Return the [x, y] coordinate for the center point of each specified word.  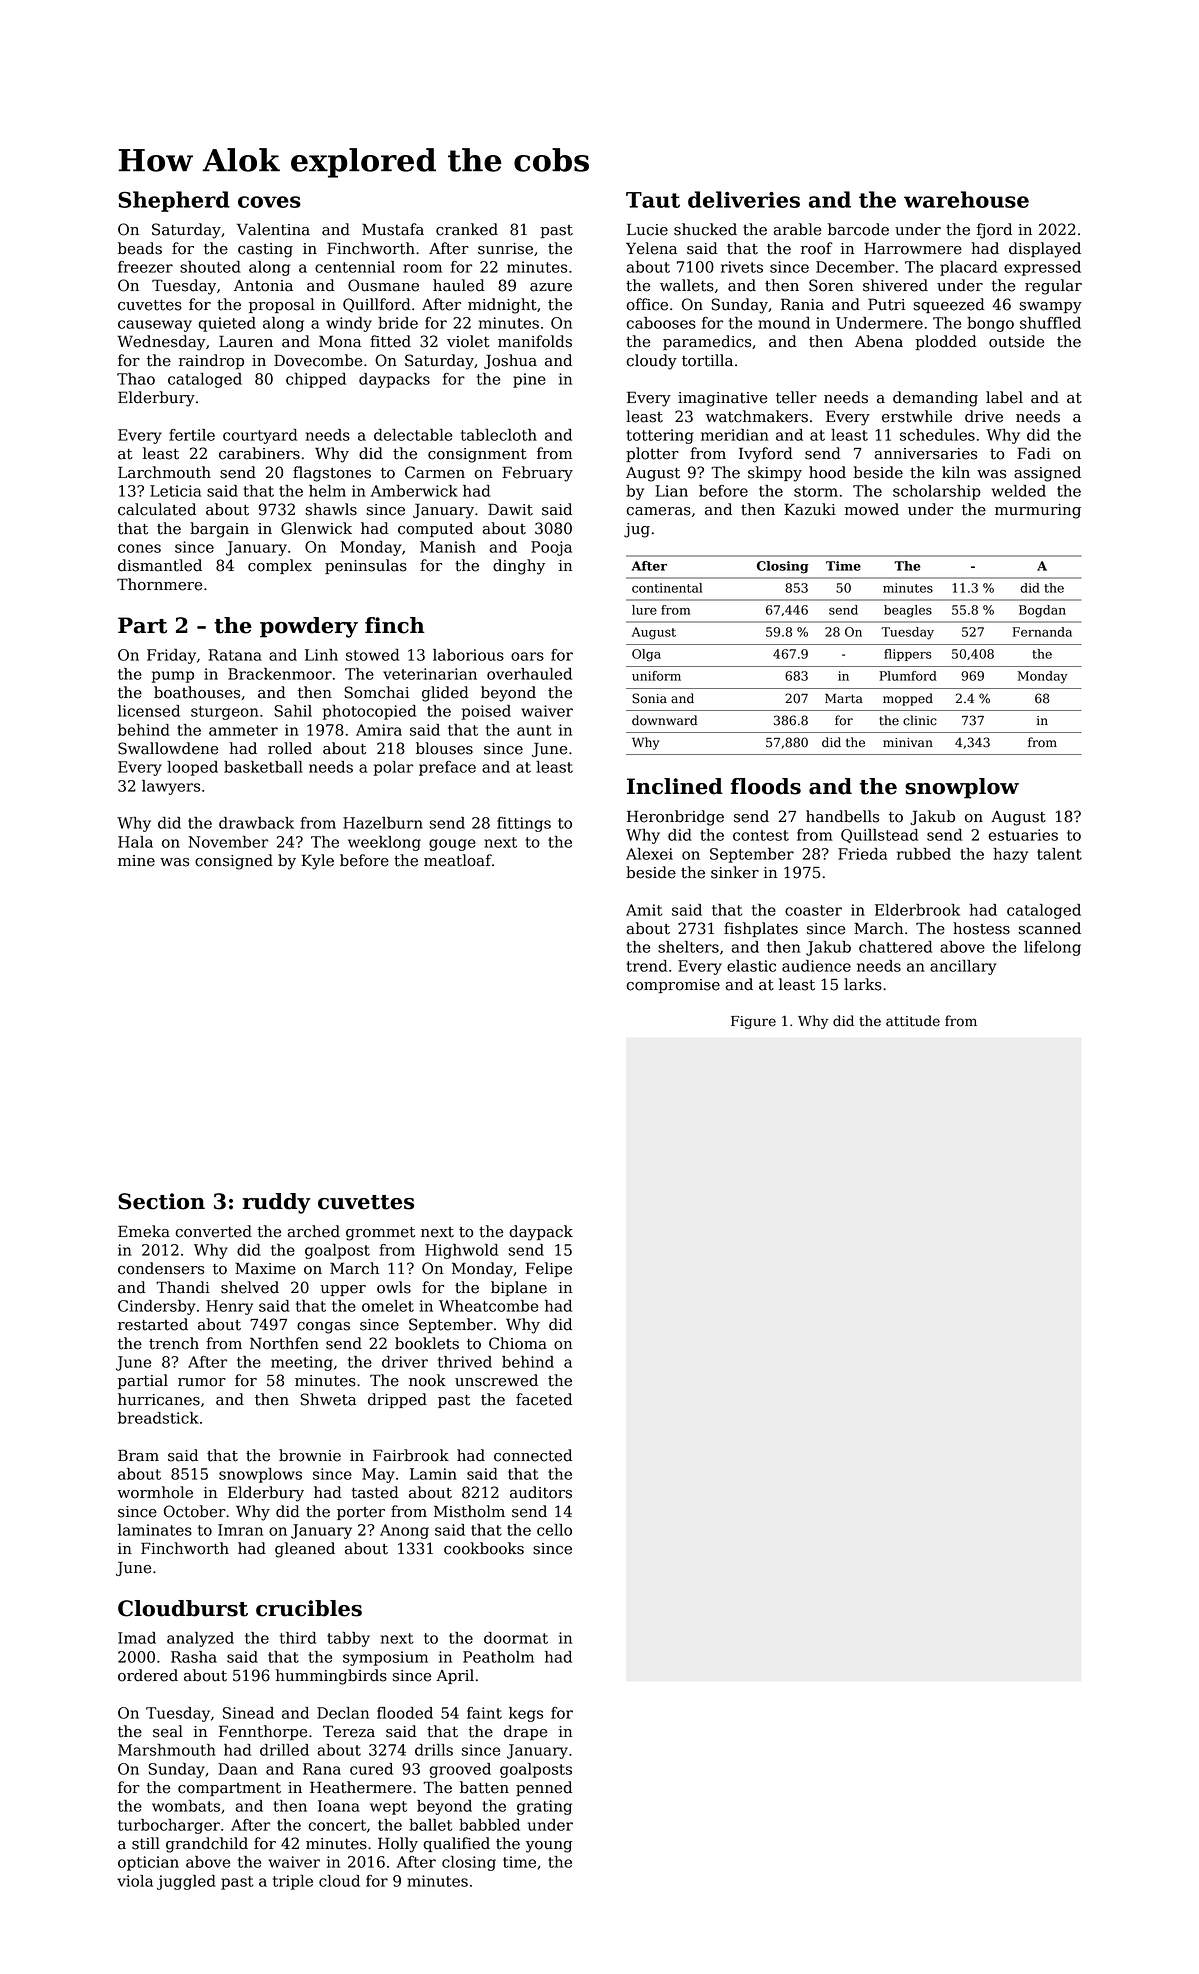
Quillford [377, 305]
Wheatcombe [488, 1306]
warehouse [966, 199]
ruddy [277, 1203]
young [549, 1847]
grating [544, 1807]
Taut [653, 200]
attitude [913, 1021]
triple [293, 1882]
